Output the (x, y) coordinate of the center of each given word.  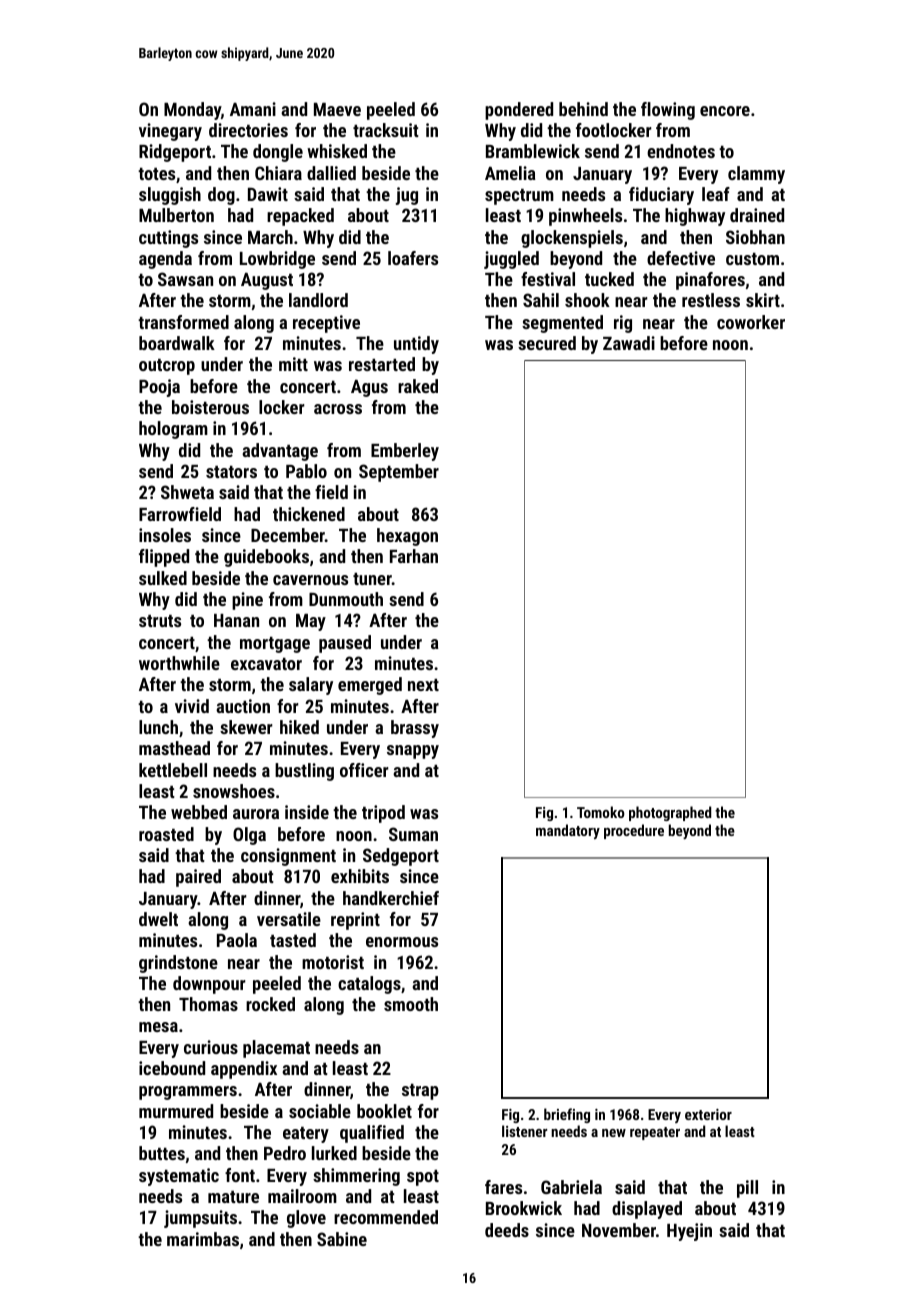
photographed (670, 813)
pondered (519, 111)
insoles (165, 535)
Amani (253, 109)
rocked (270, 1004)
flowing (668, 111)
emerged (370, 686)
